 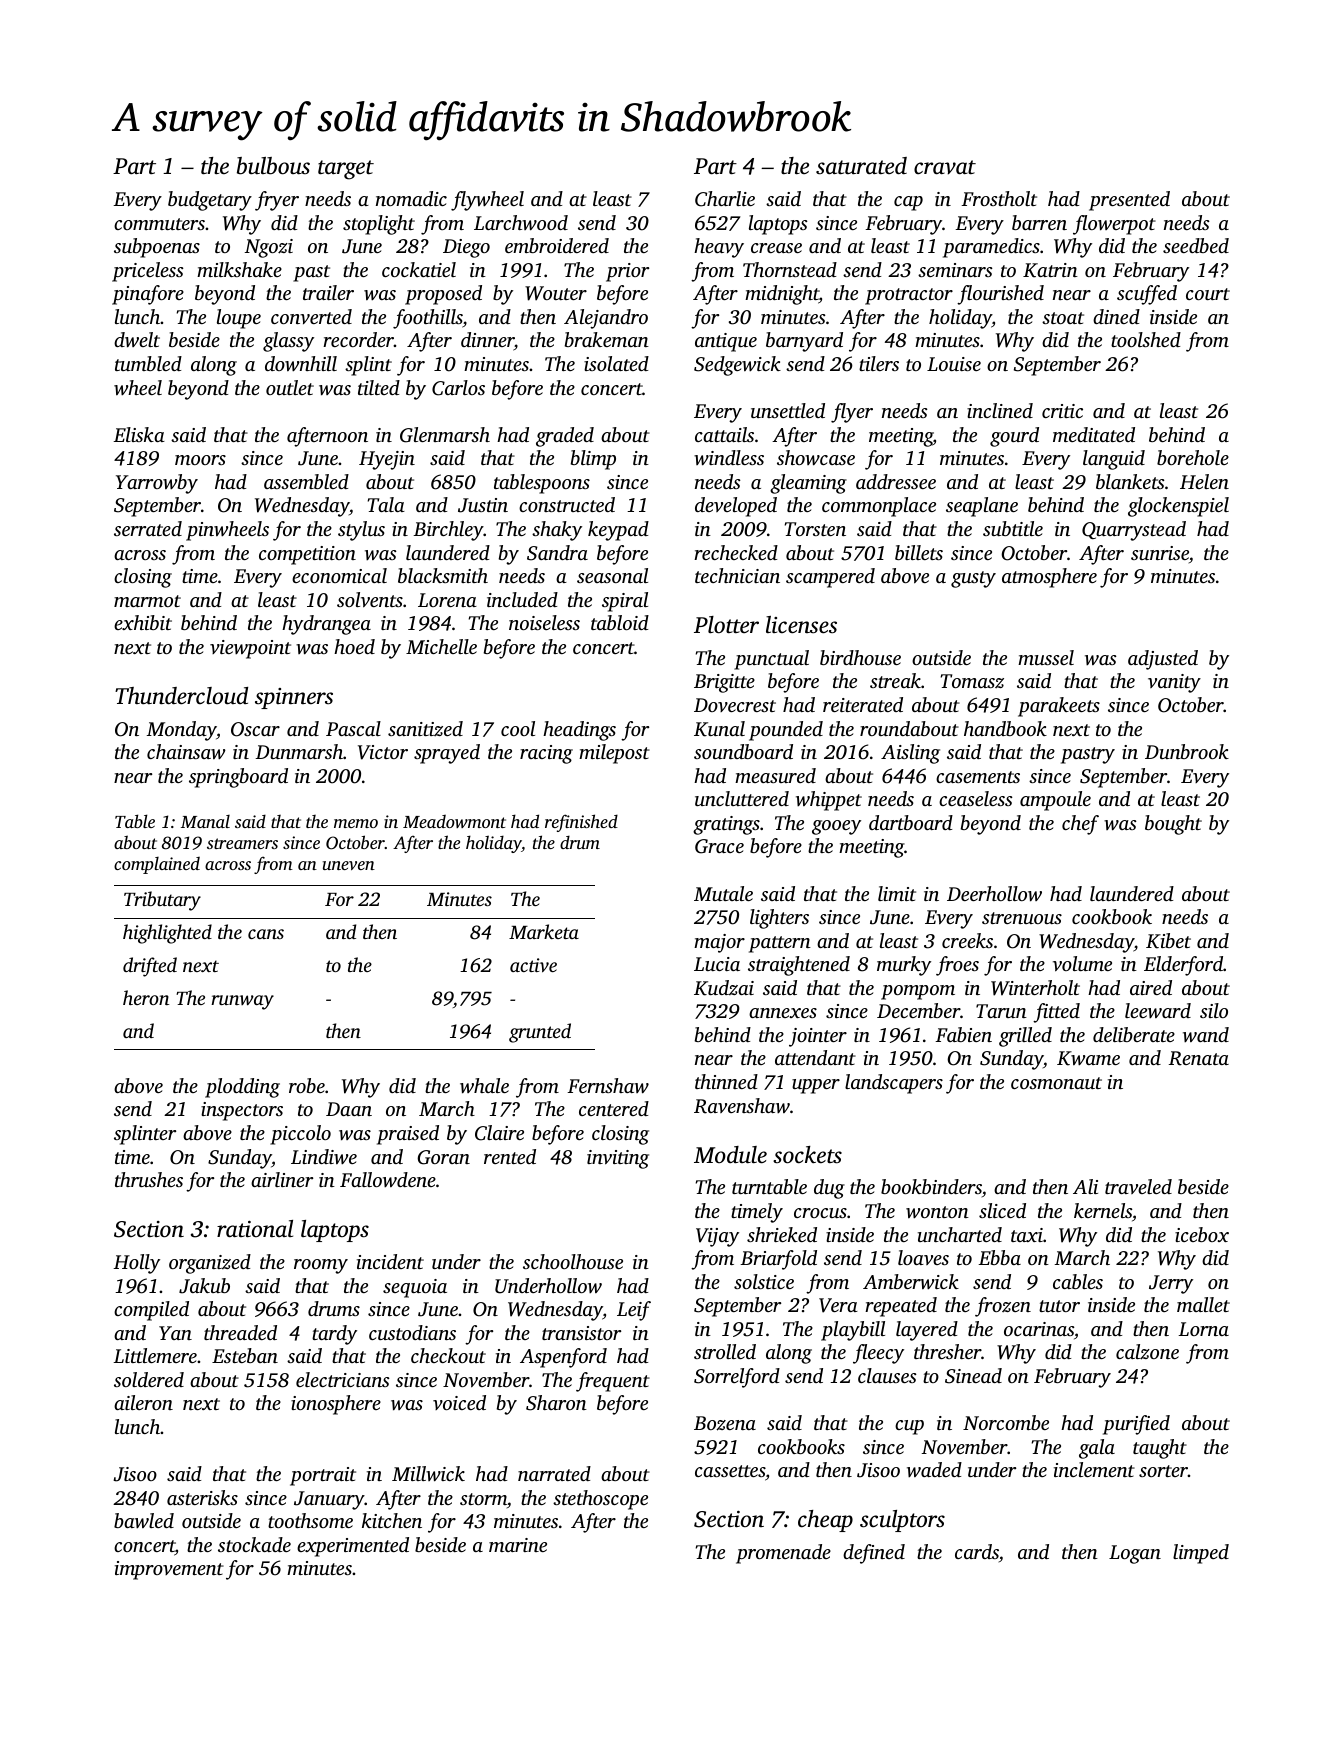 I want to click on Dunbrook, so click(x=1187, y=751).
